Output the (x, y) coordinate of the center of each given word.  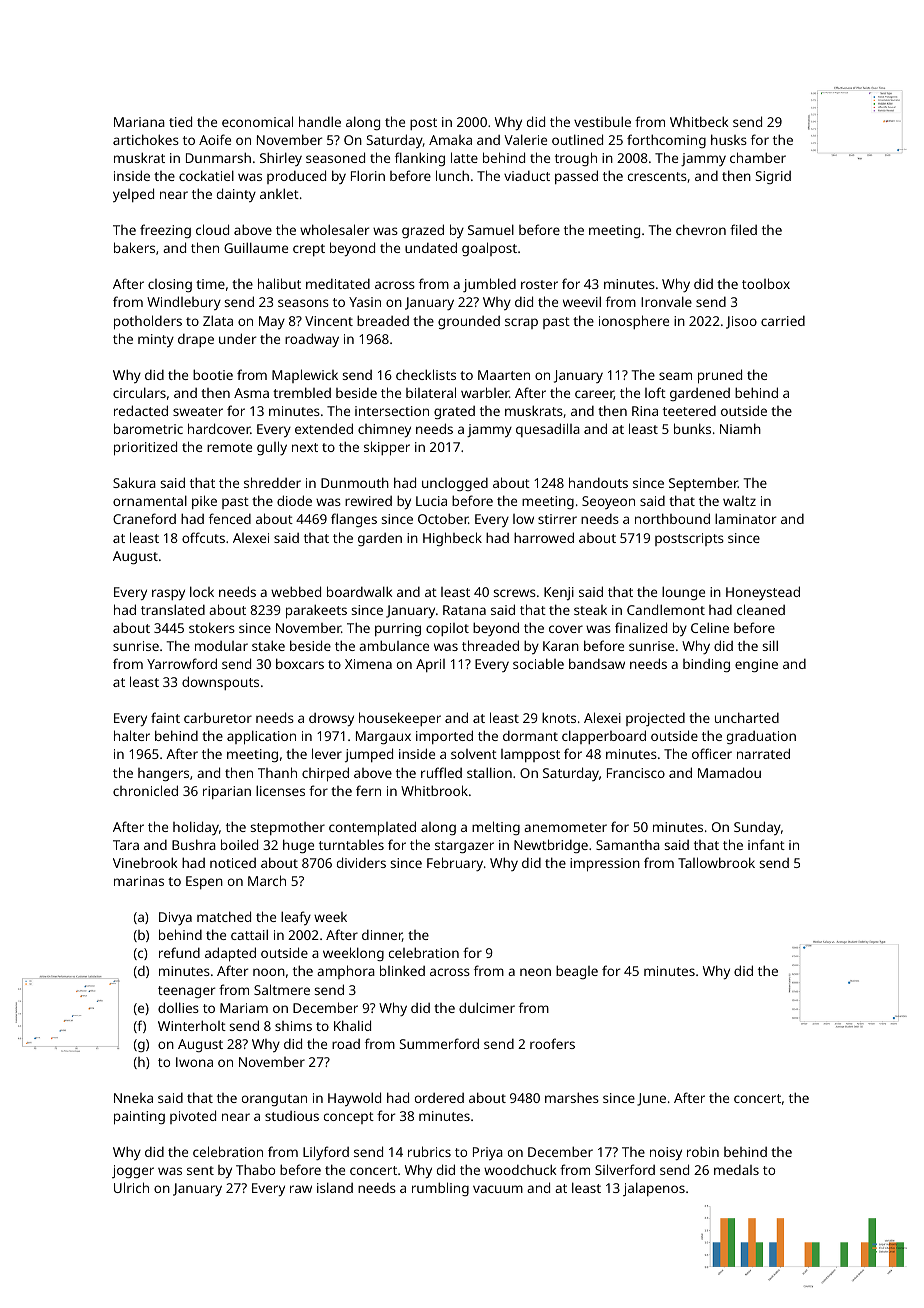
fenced (230, 518)
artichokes (146, 139)
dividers (361, 862)
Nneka (133, 1098)
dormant (530, 736)
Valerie (525, 139)
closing (170, 285)
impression (605, 865)
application (261, 737)
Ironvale (666, 301)
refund (179, 952)
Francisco (636, 773)
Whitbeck (699, 121)
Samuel (491, 229)
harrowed (544, 537)
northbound (672, 518)
